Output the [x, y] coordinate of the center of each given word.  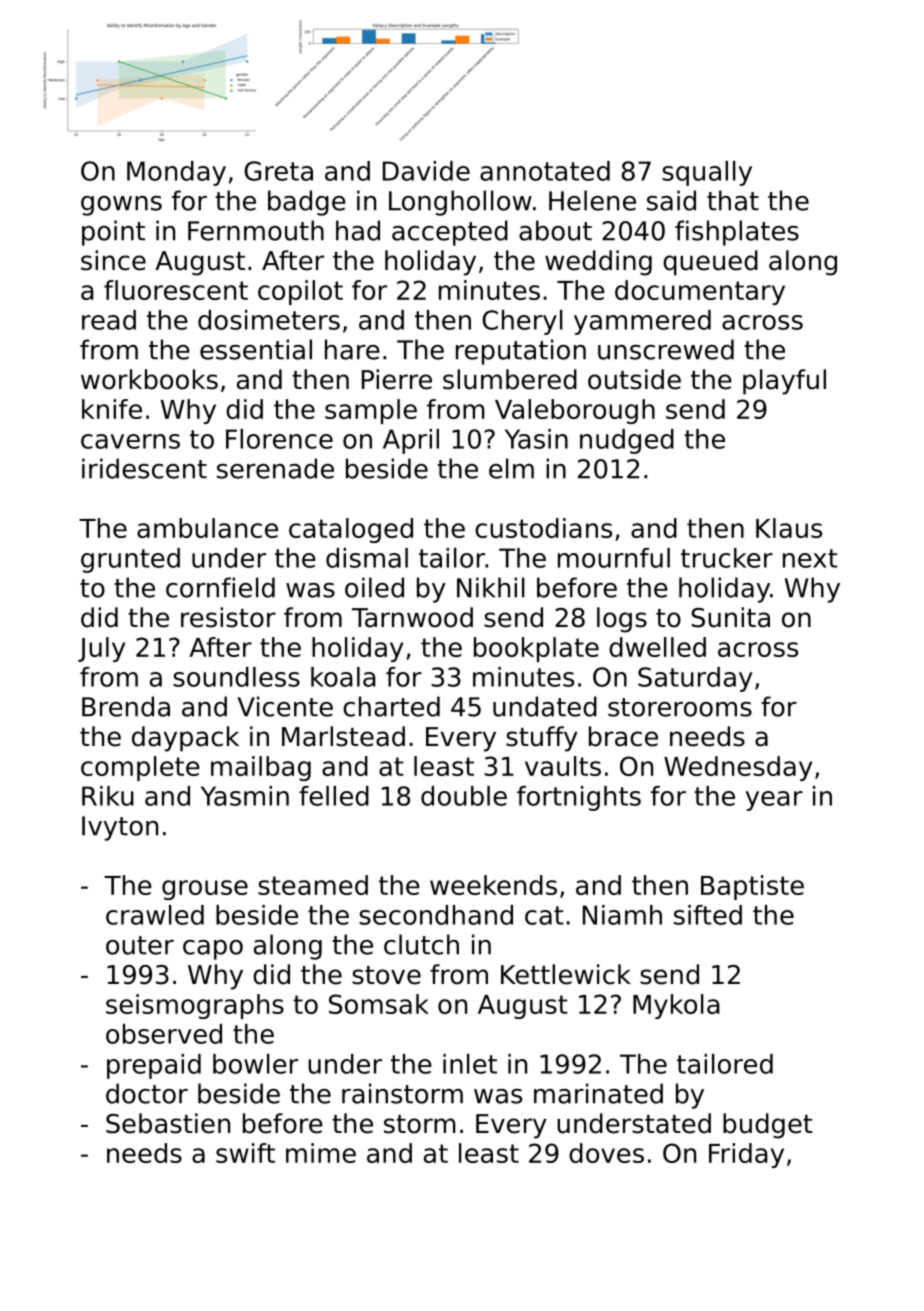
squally [707, 173]
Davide [426, 171]
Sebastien [168, 1123]
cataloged [351, 530]
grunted [130, 560]
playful [784, 382]
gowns [121, 206]
